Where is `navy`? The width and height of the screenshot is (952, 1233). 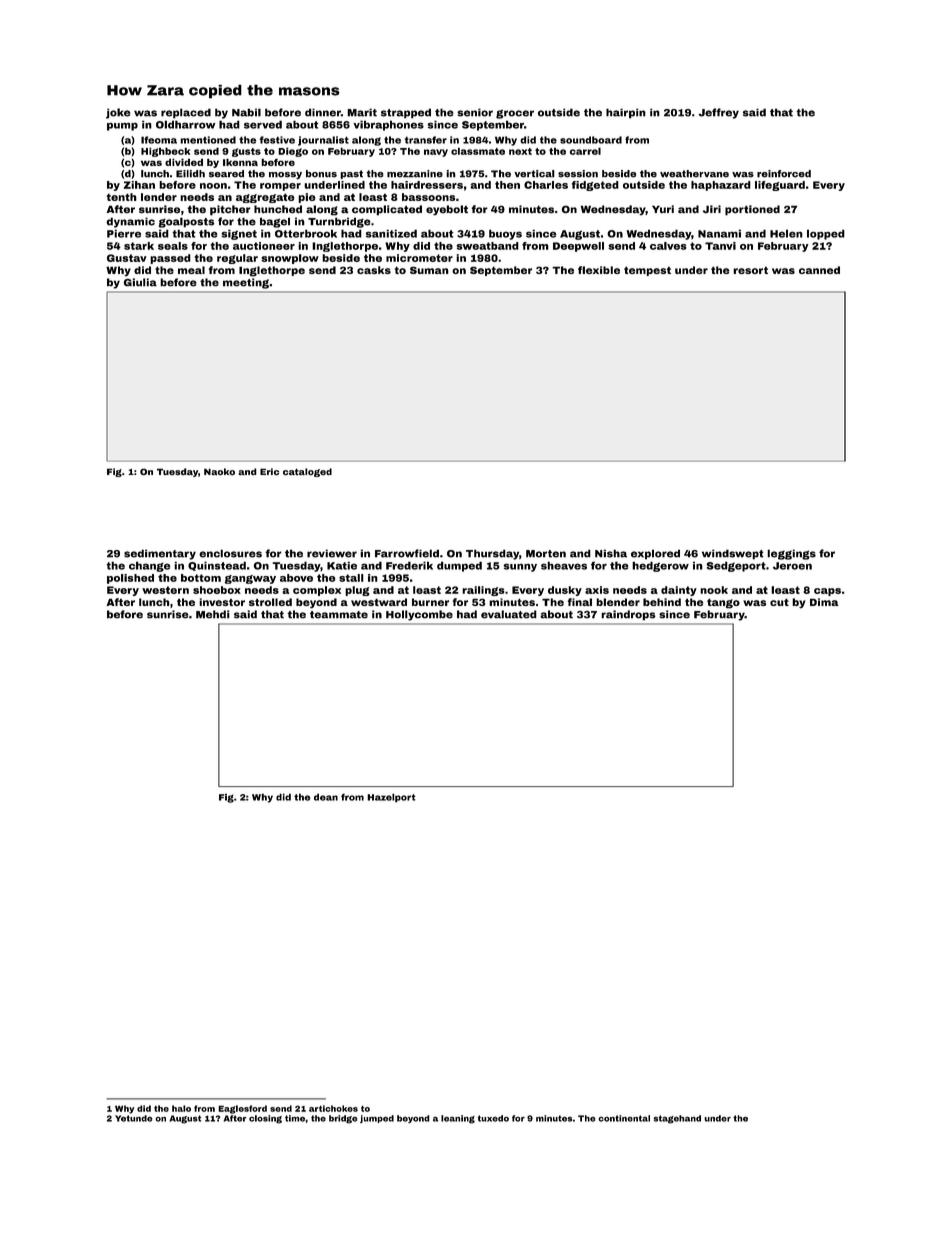 navy is located at coordinates (436, 153).
